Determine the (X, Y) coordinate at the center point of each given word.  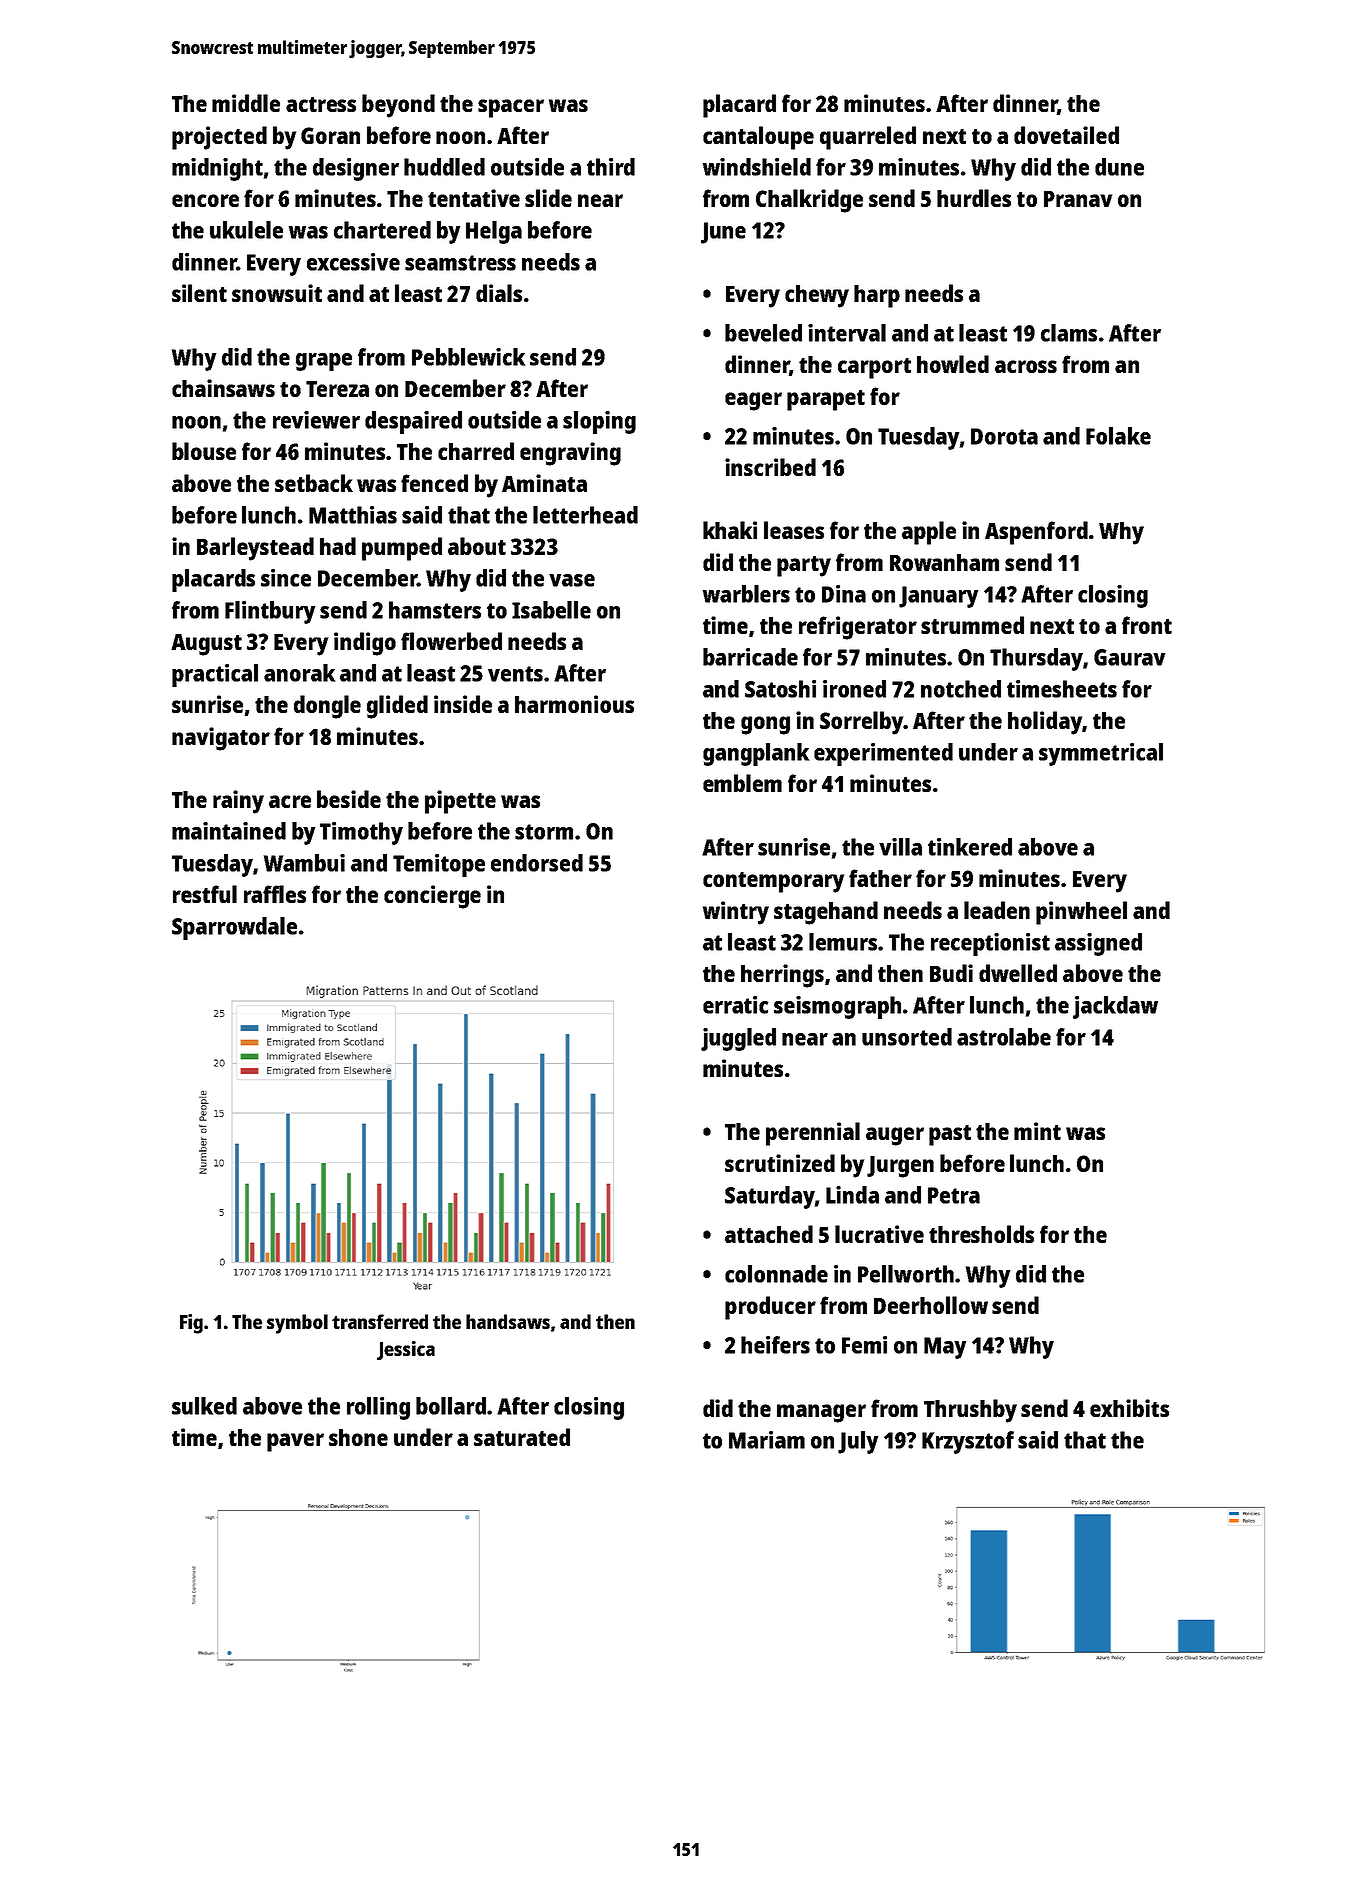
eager (753, 401)
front (1147, 625)
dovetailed (1066, 135)
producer (770, 1308)
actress (321, 104)
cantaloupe (758, 138)
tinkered (970, 847)
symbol (297, 1324)
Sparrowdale (234, 928)
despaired (413, 422)
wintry (736, 913)
